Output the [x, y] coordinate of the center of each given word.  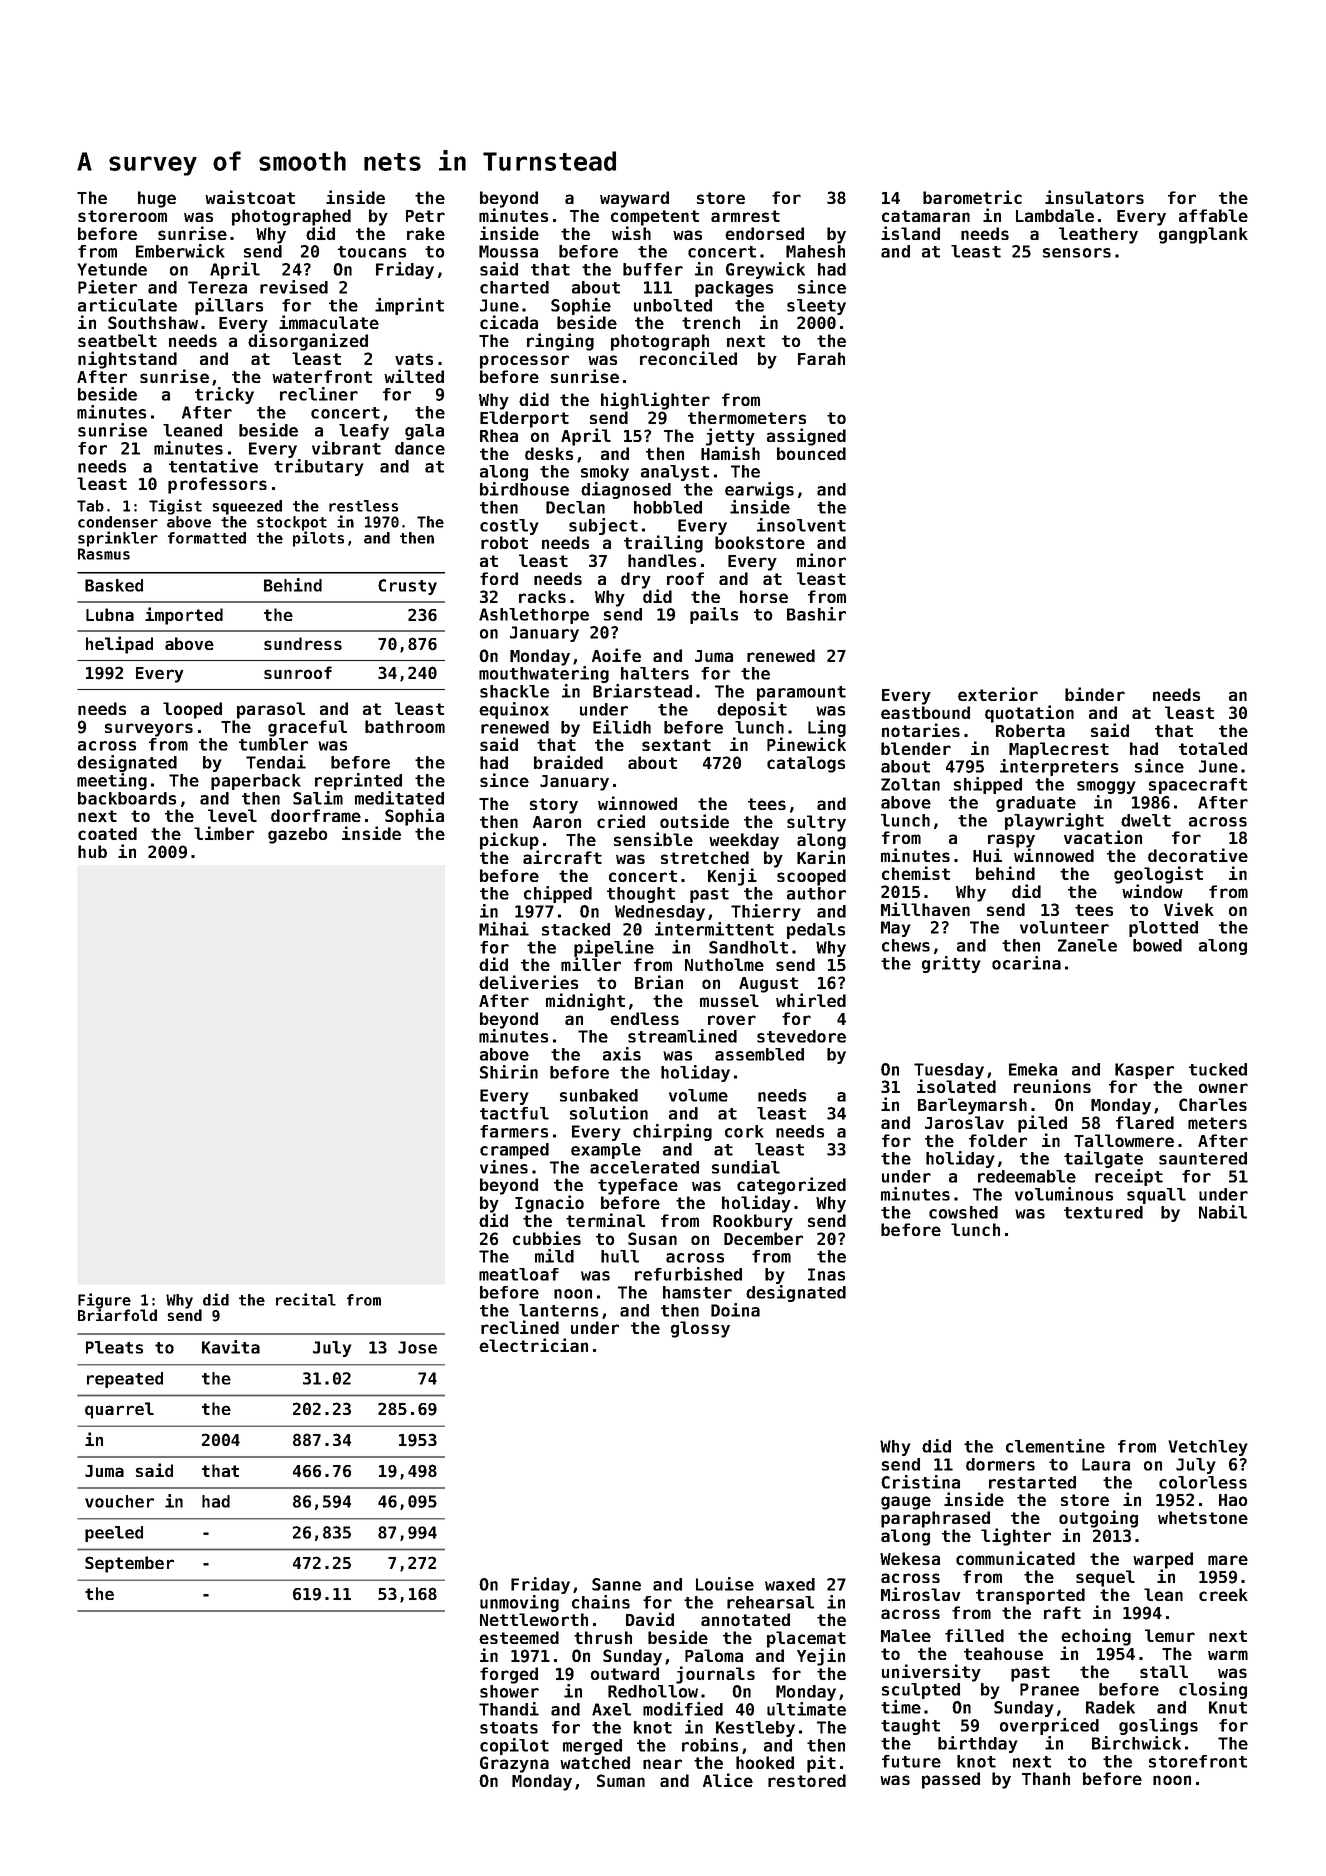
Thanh [1046, 1778]
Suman [621, 1780]
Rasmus [104, 554]
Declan [575, 507]
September [129, 1564]
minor [821, 560]
